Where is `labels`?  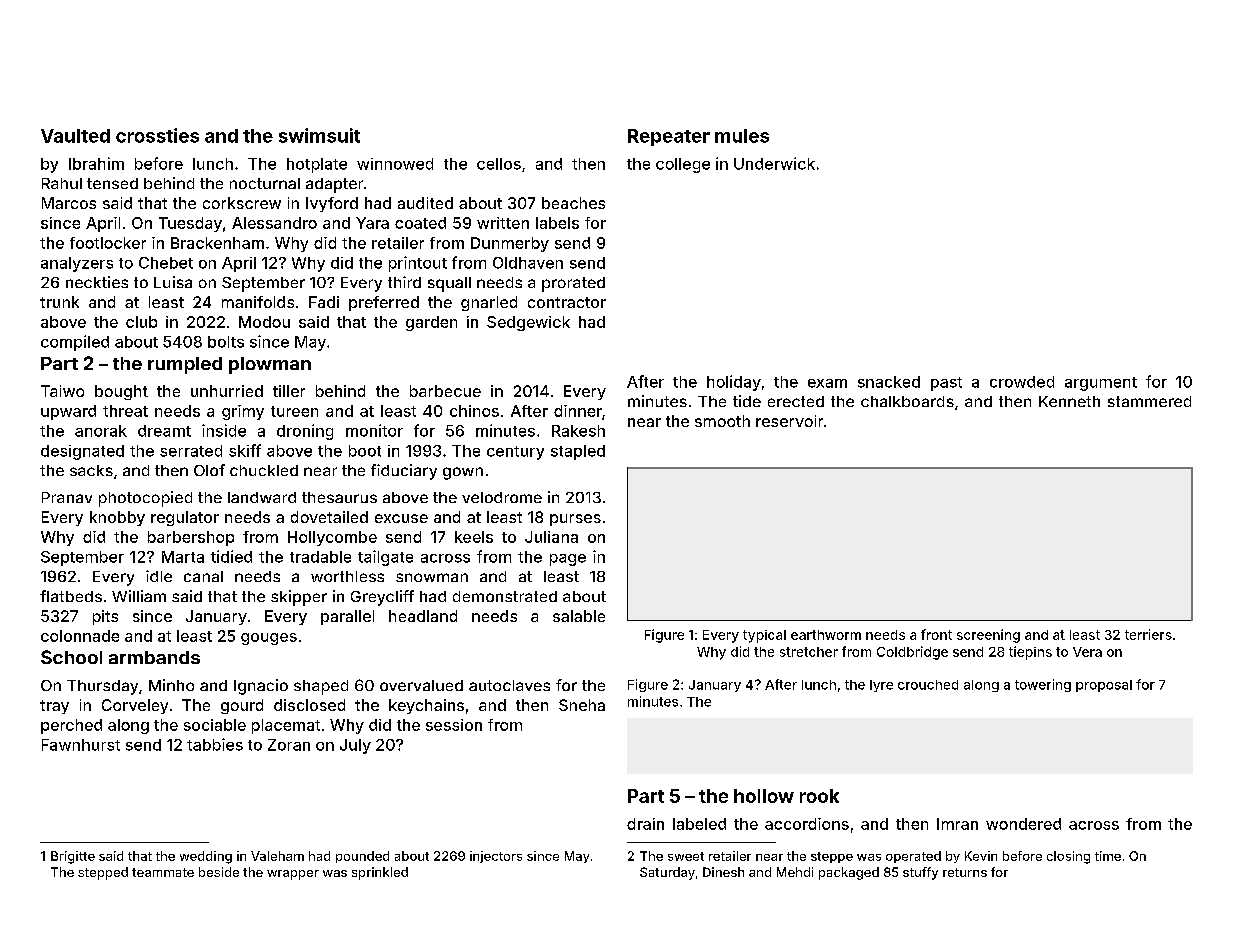 labels is located at coordinates (557, 223).
